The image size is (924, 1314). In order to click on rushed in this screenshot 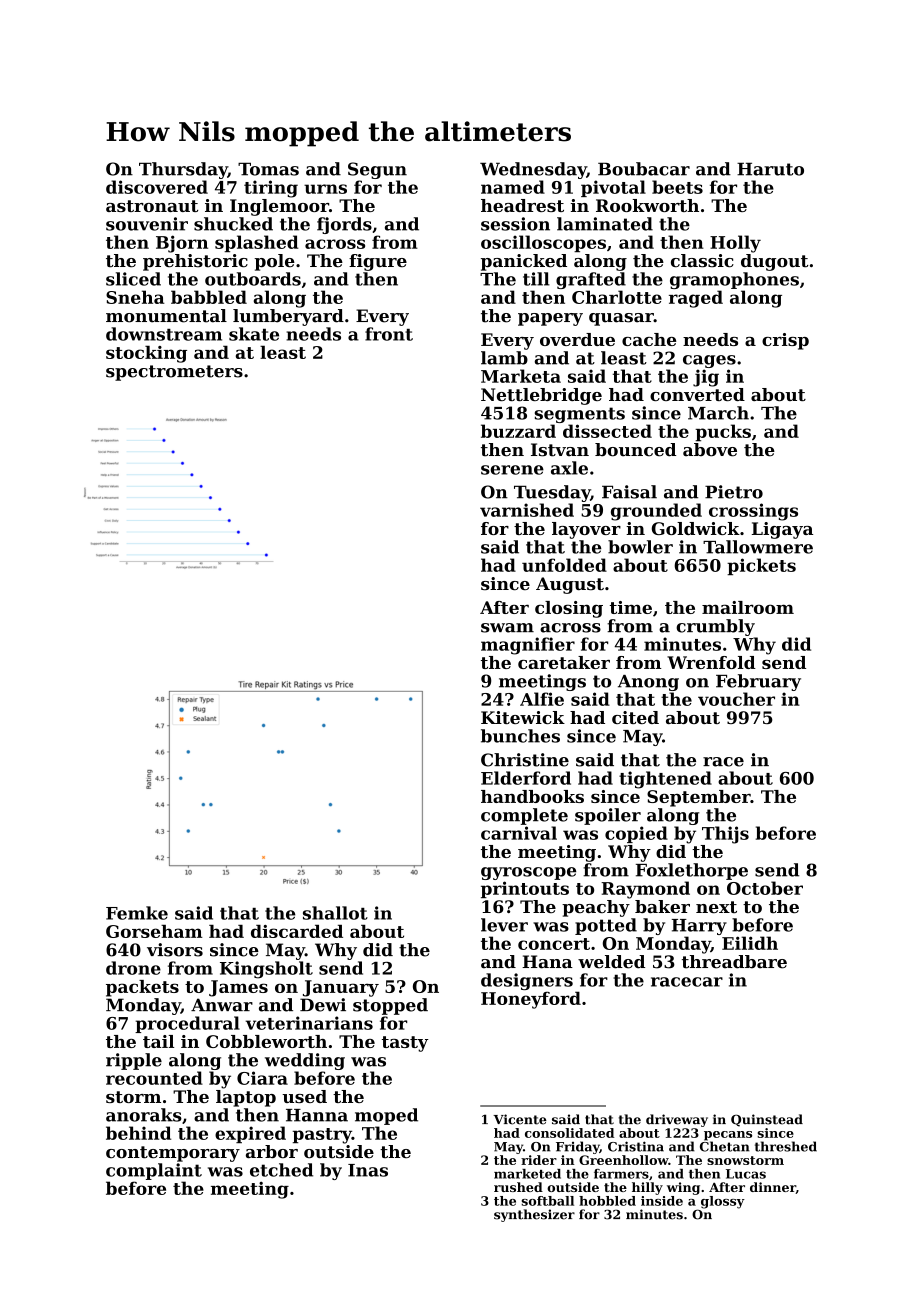, I will do `click(518, 1187)`.
